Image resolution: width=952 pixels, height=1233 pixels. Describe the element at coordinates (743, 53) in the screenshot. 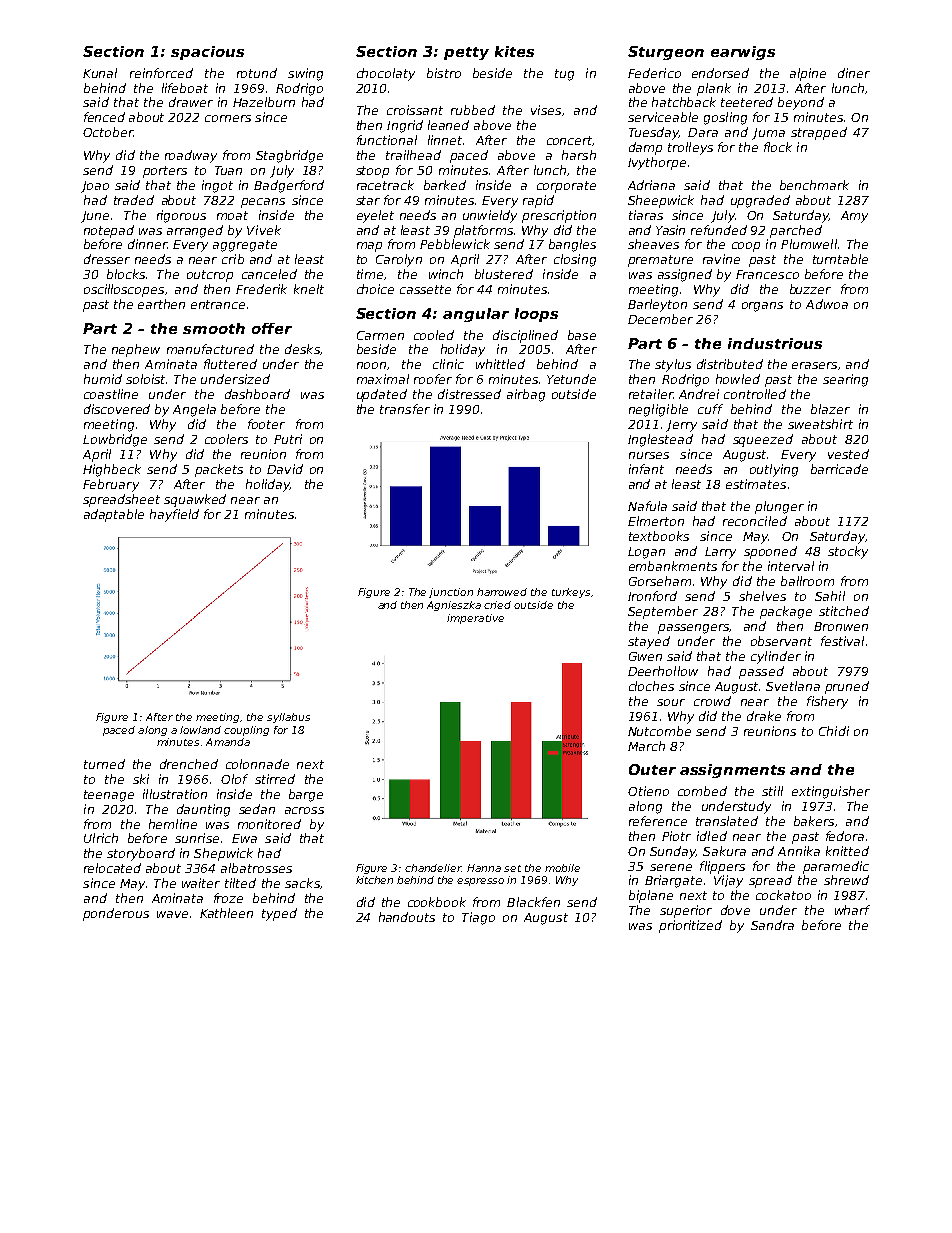

I see `earwigs` at that location.
